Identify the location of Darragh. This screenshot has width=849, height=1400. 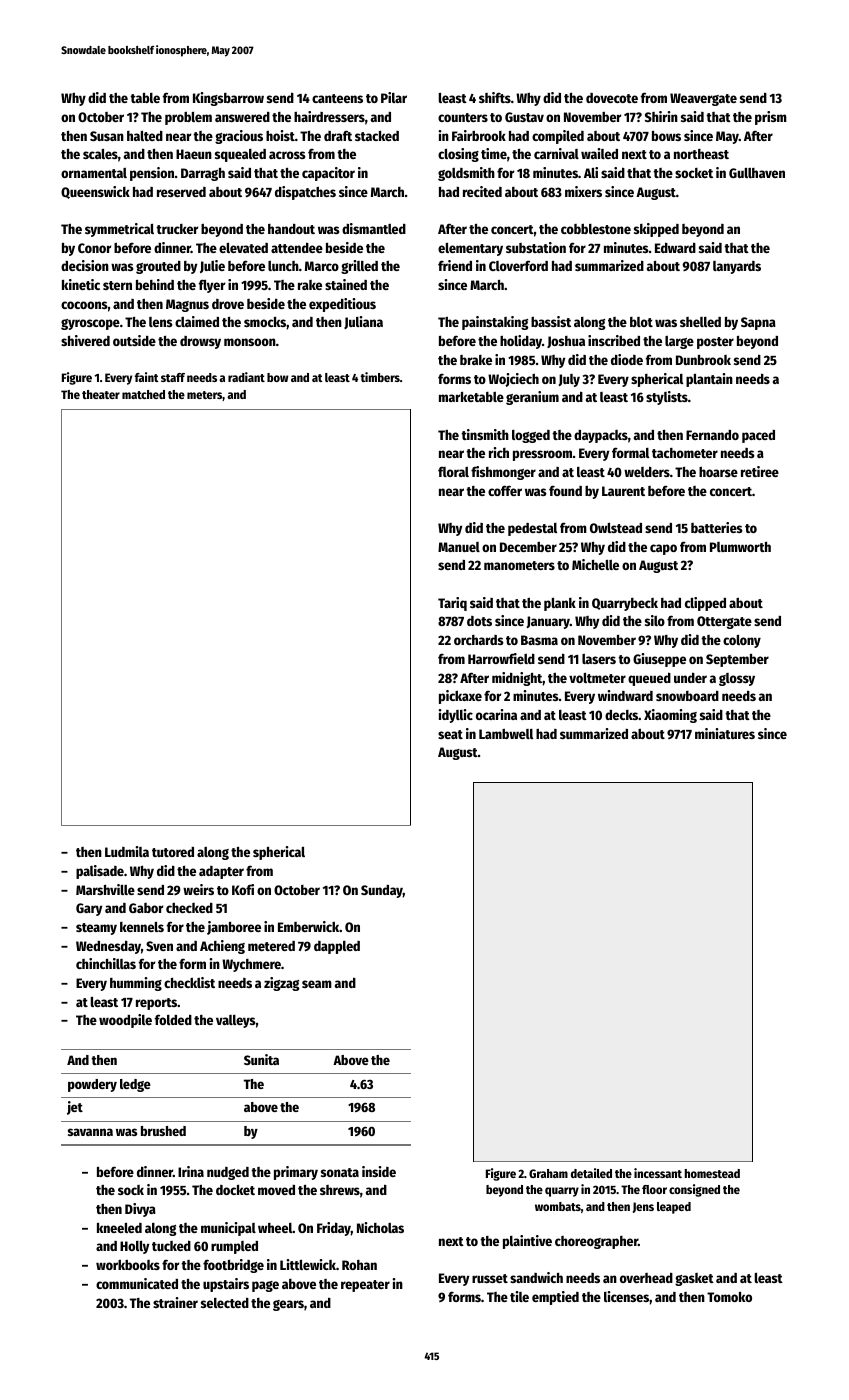
(203, 174).
